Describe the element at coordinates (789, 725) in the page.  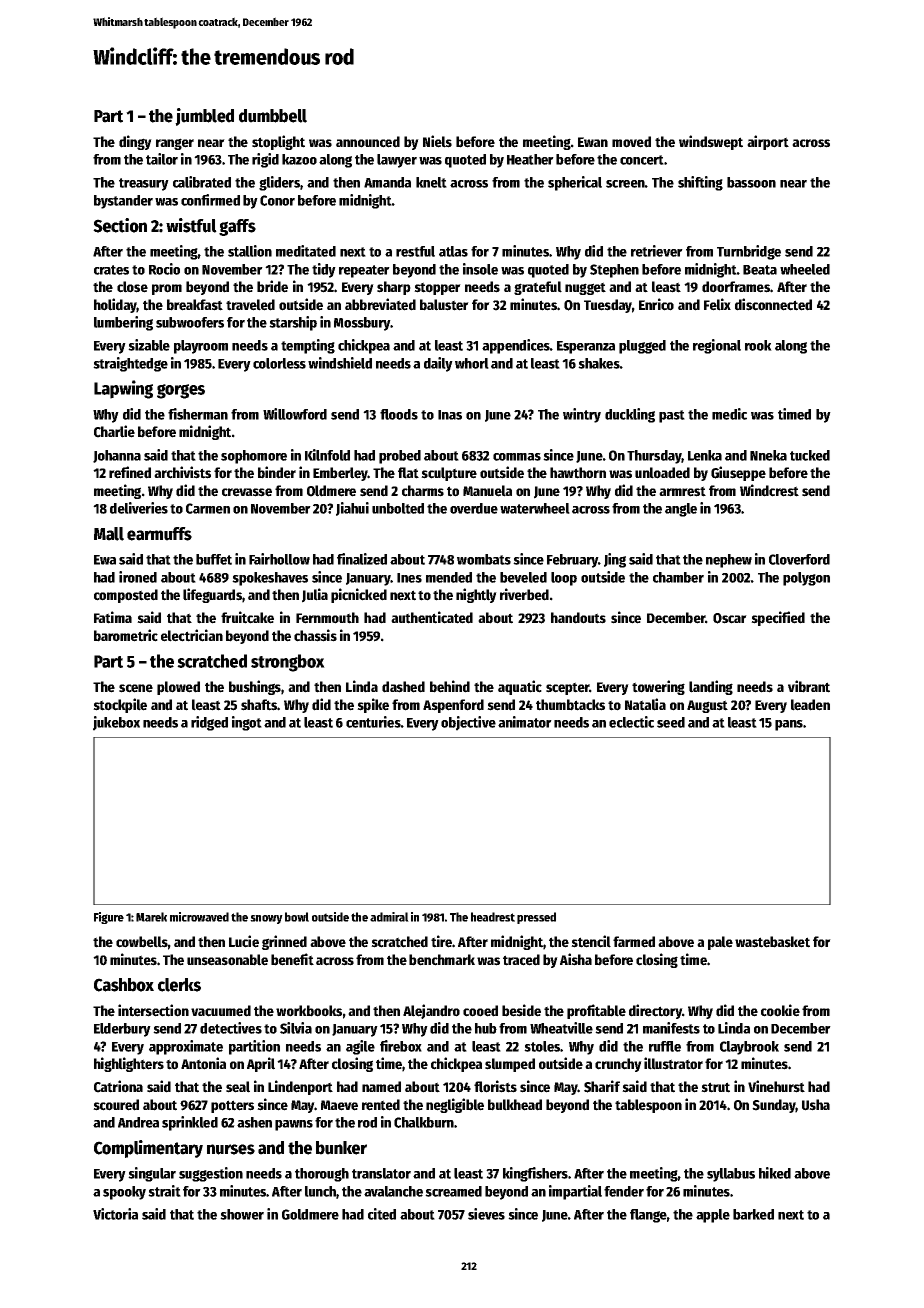
I see `pans` at that location.
